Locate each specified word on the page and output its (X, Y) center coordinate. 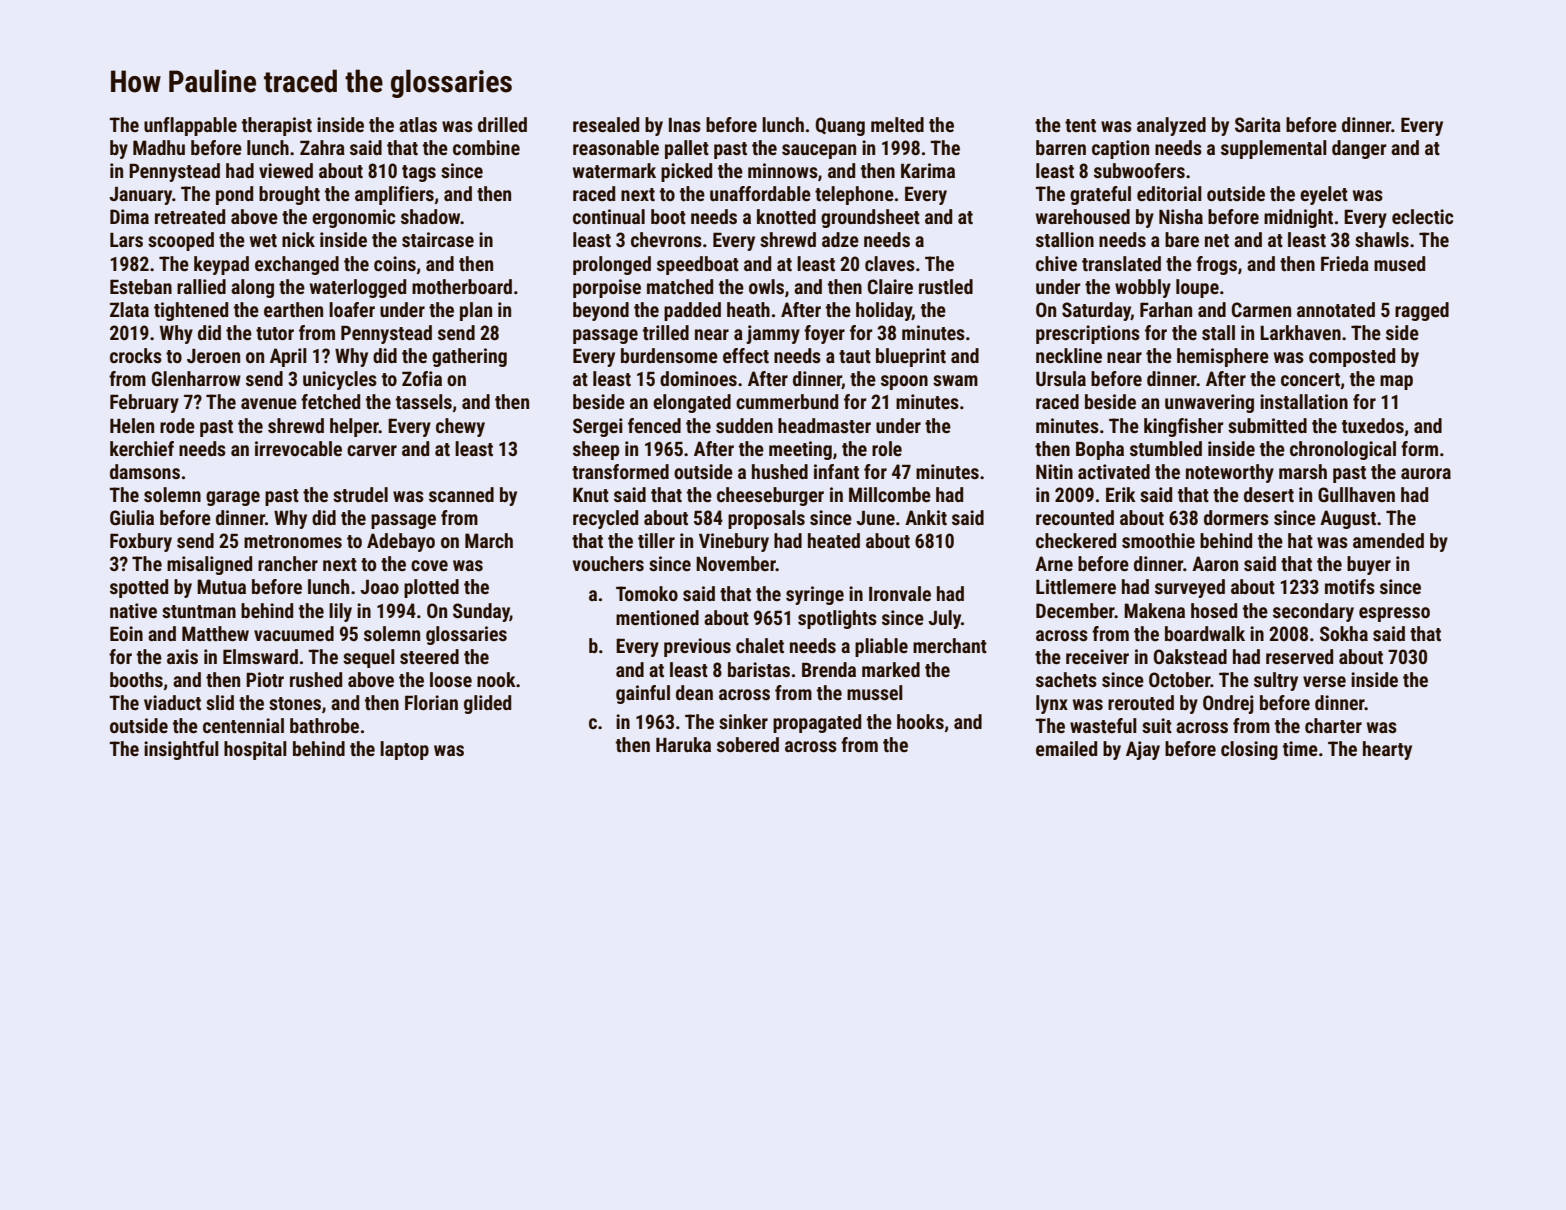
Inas (685, 125)
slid (220, 702)
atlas (418, 124)
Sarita (1258, 124)
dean (694, 692)
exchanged (297, 265)
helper (354, 427)
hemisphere (1223, 357)
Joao (379, 587)
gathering (469, 357)
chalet (760, 645)
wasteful (1103, 725)
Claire (890, 286)
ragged (1422, 311)
